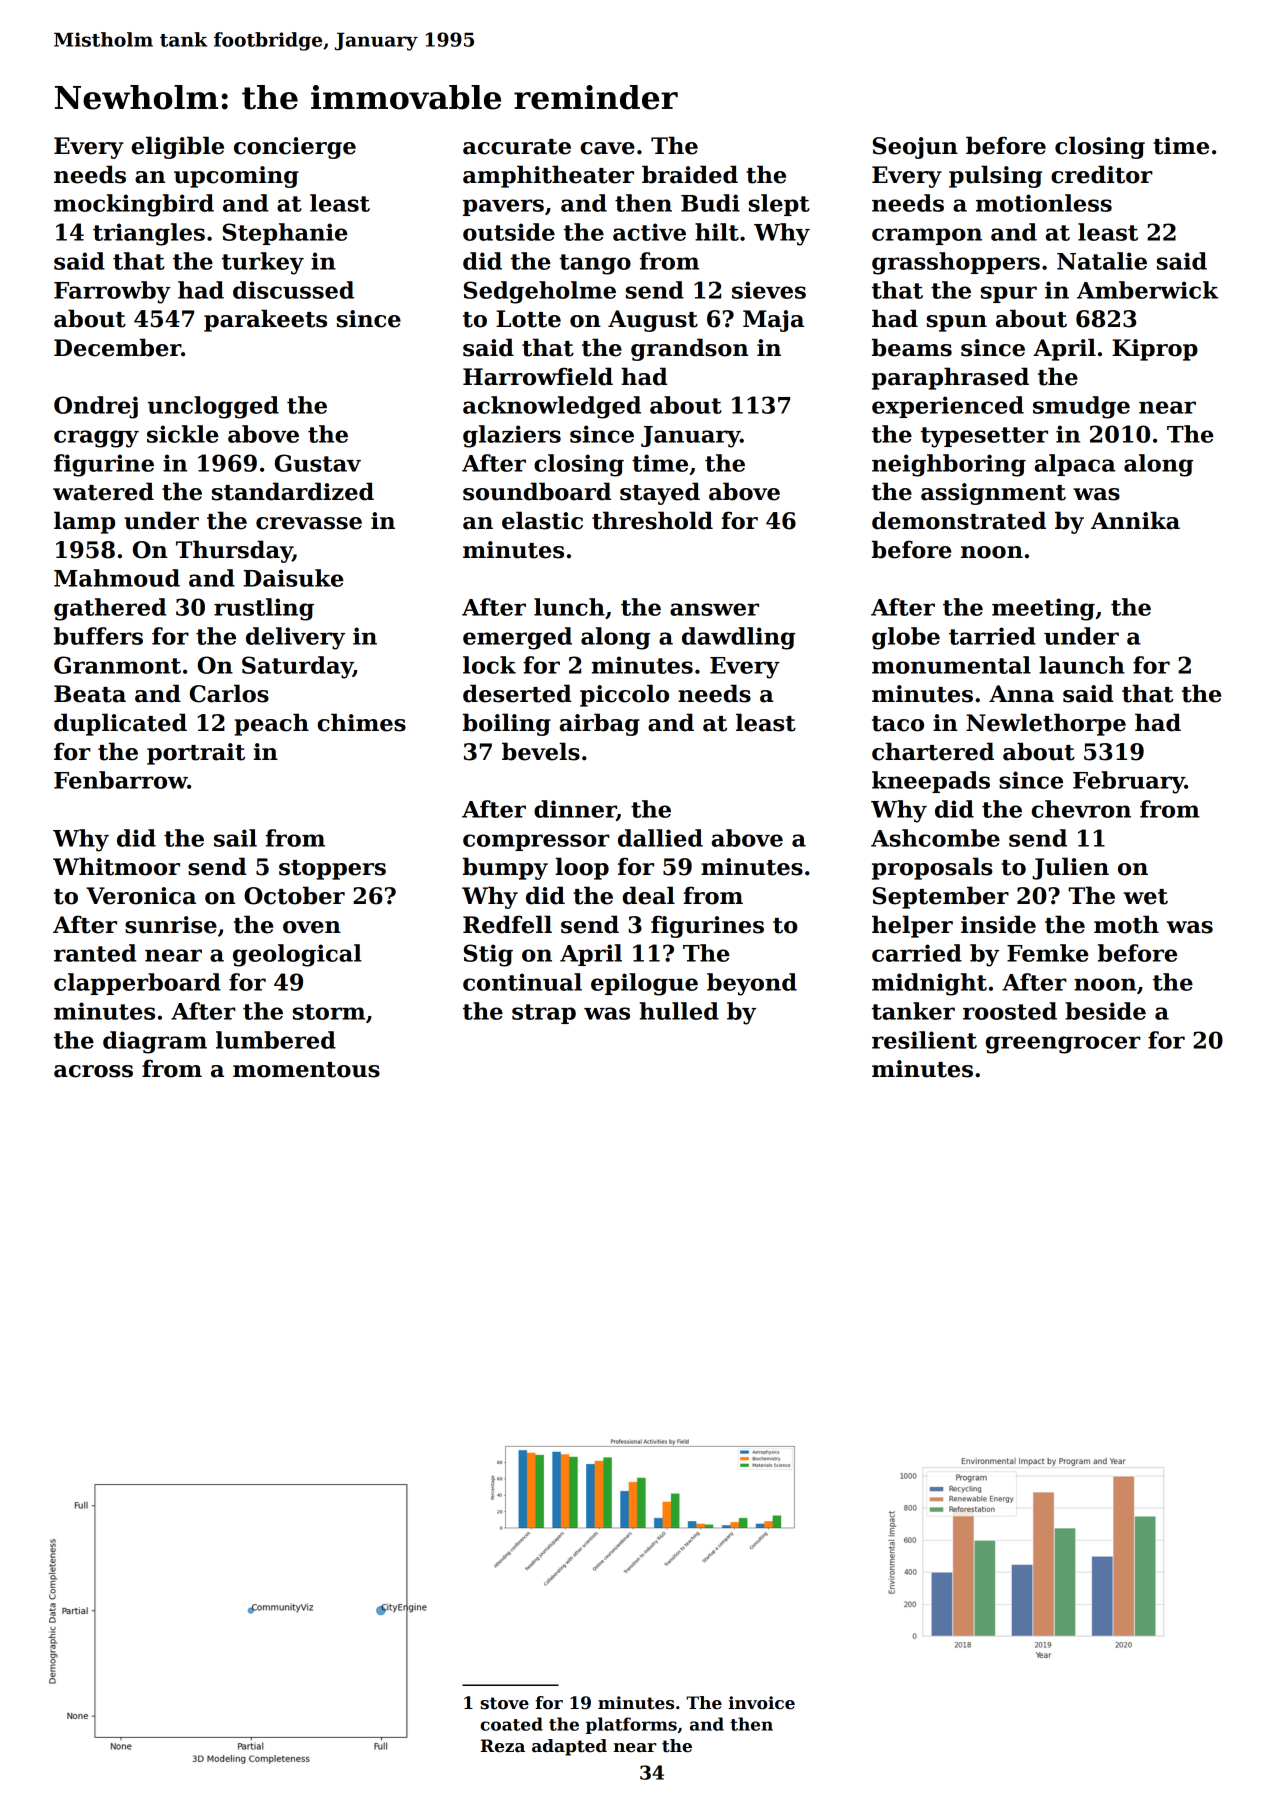  What do you see at coordinates (507, 724) in the image?
I see `boiling` at bounding box center [507, 724].
